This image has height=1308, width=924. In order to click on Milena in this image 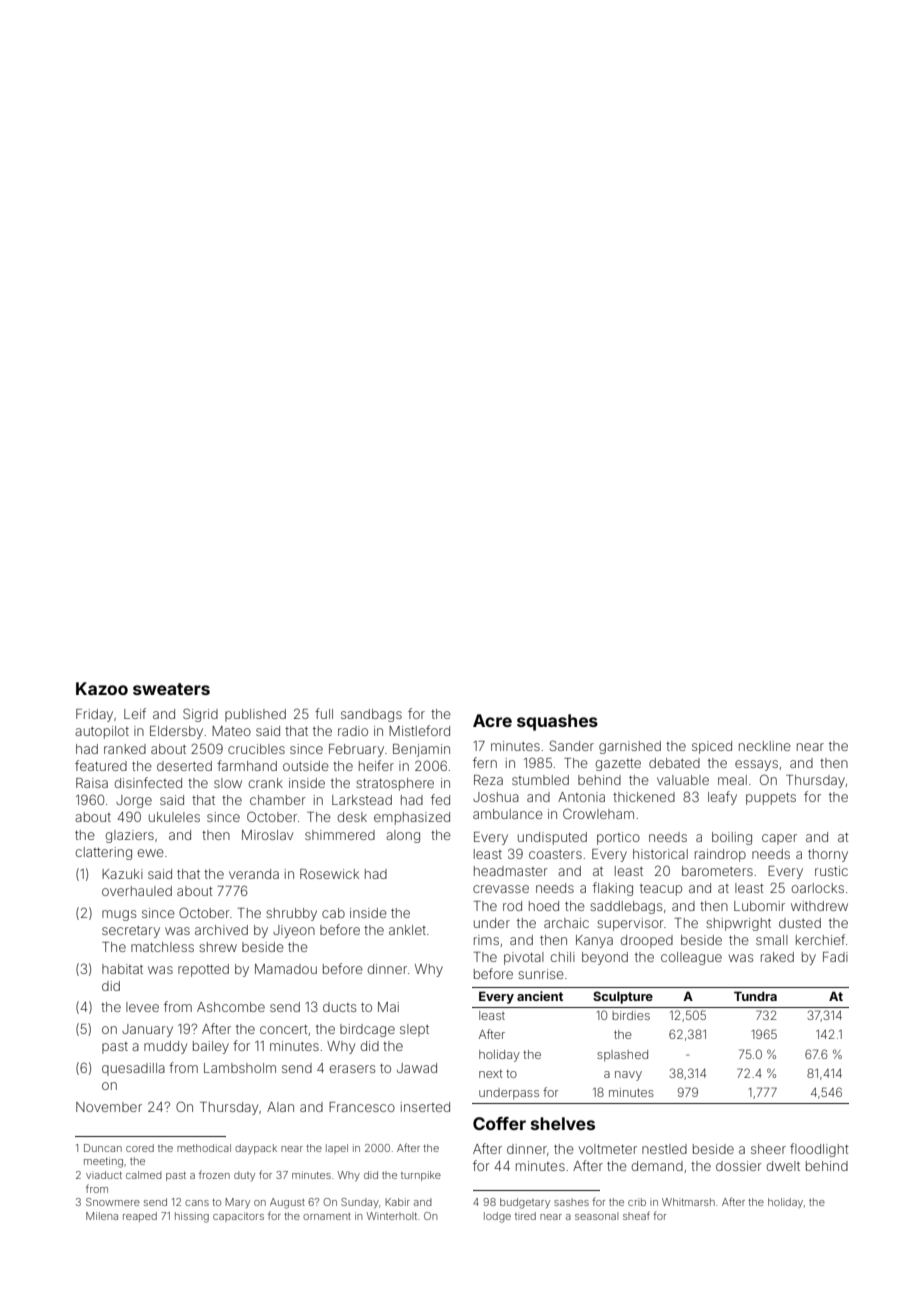, I will do `click(102, 1216)`.
